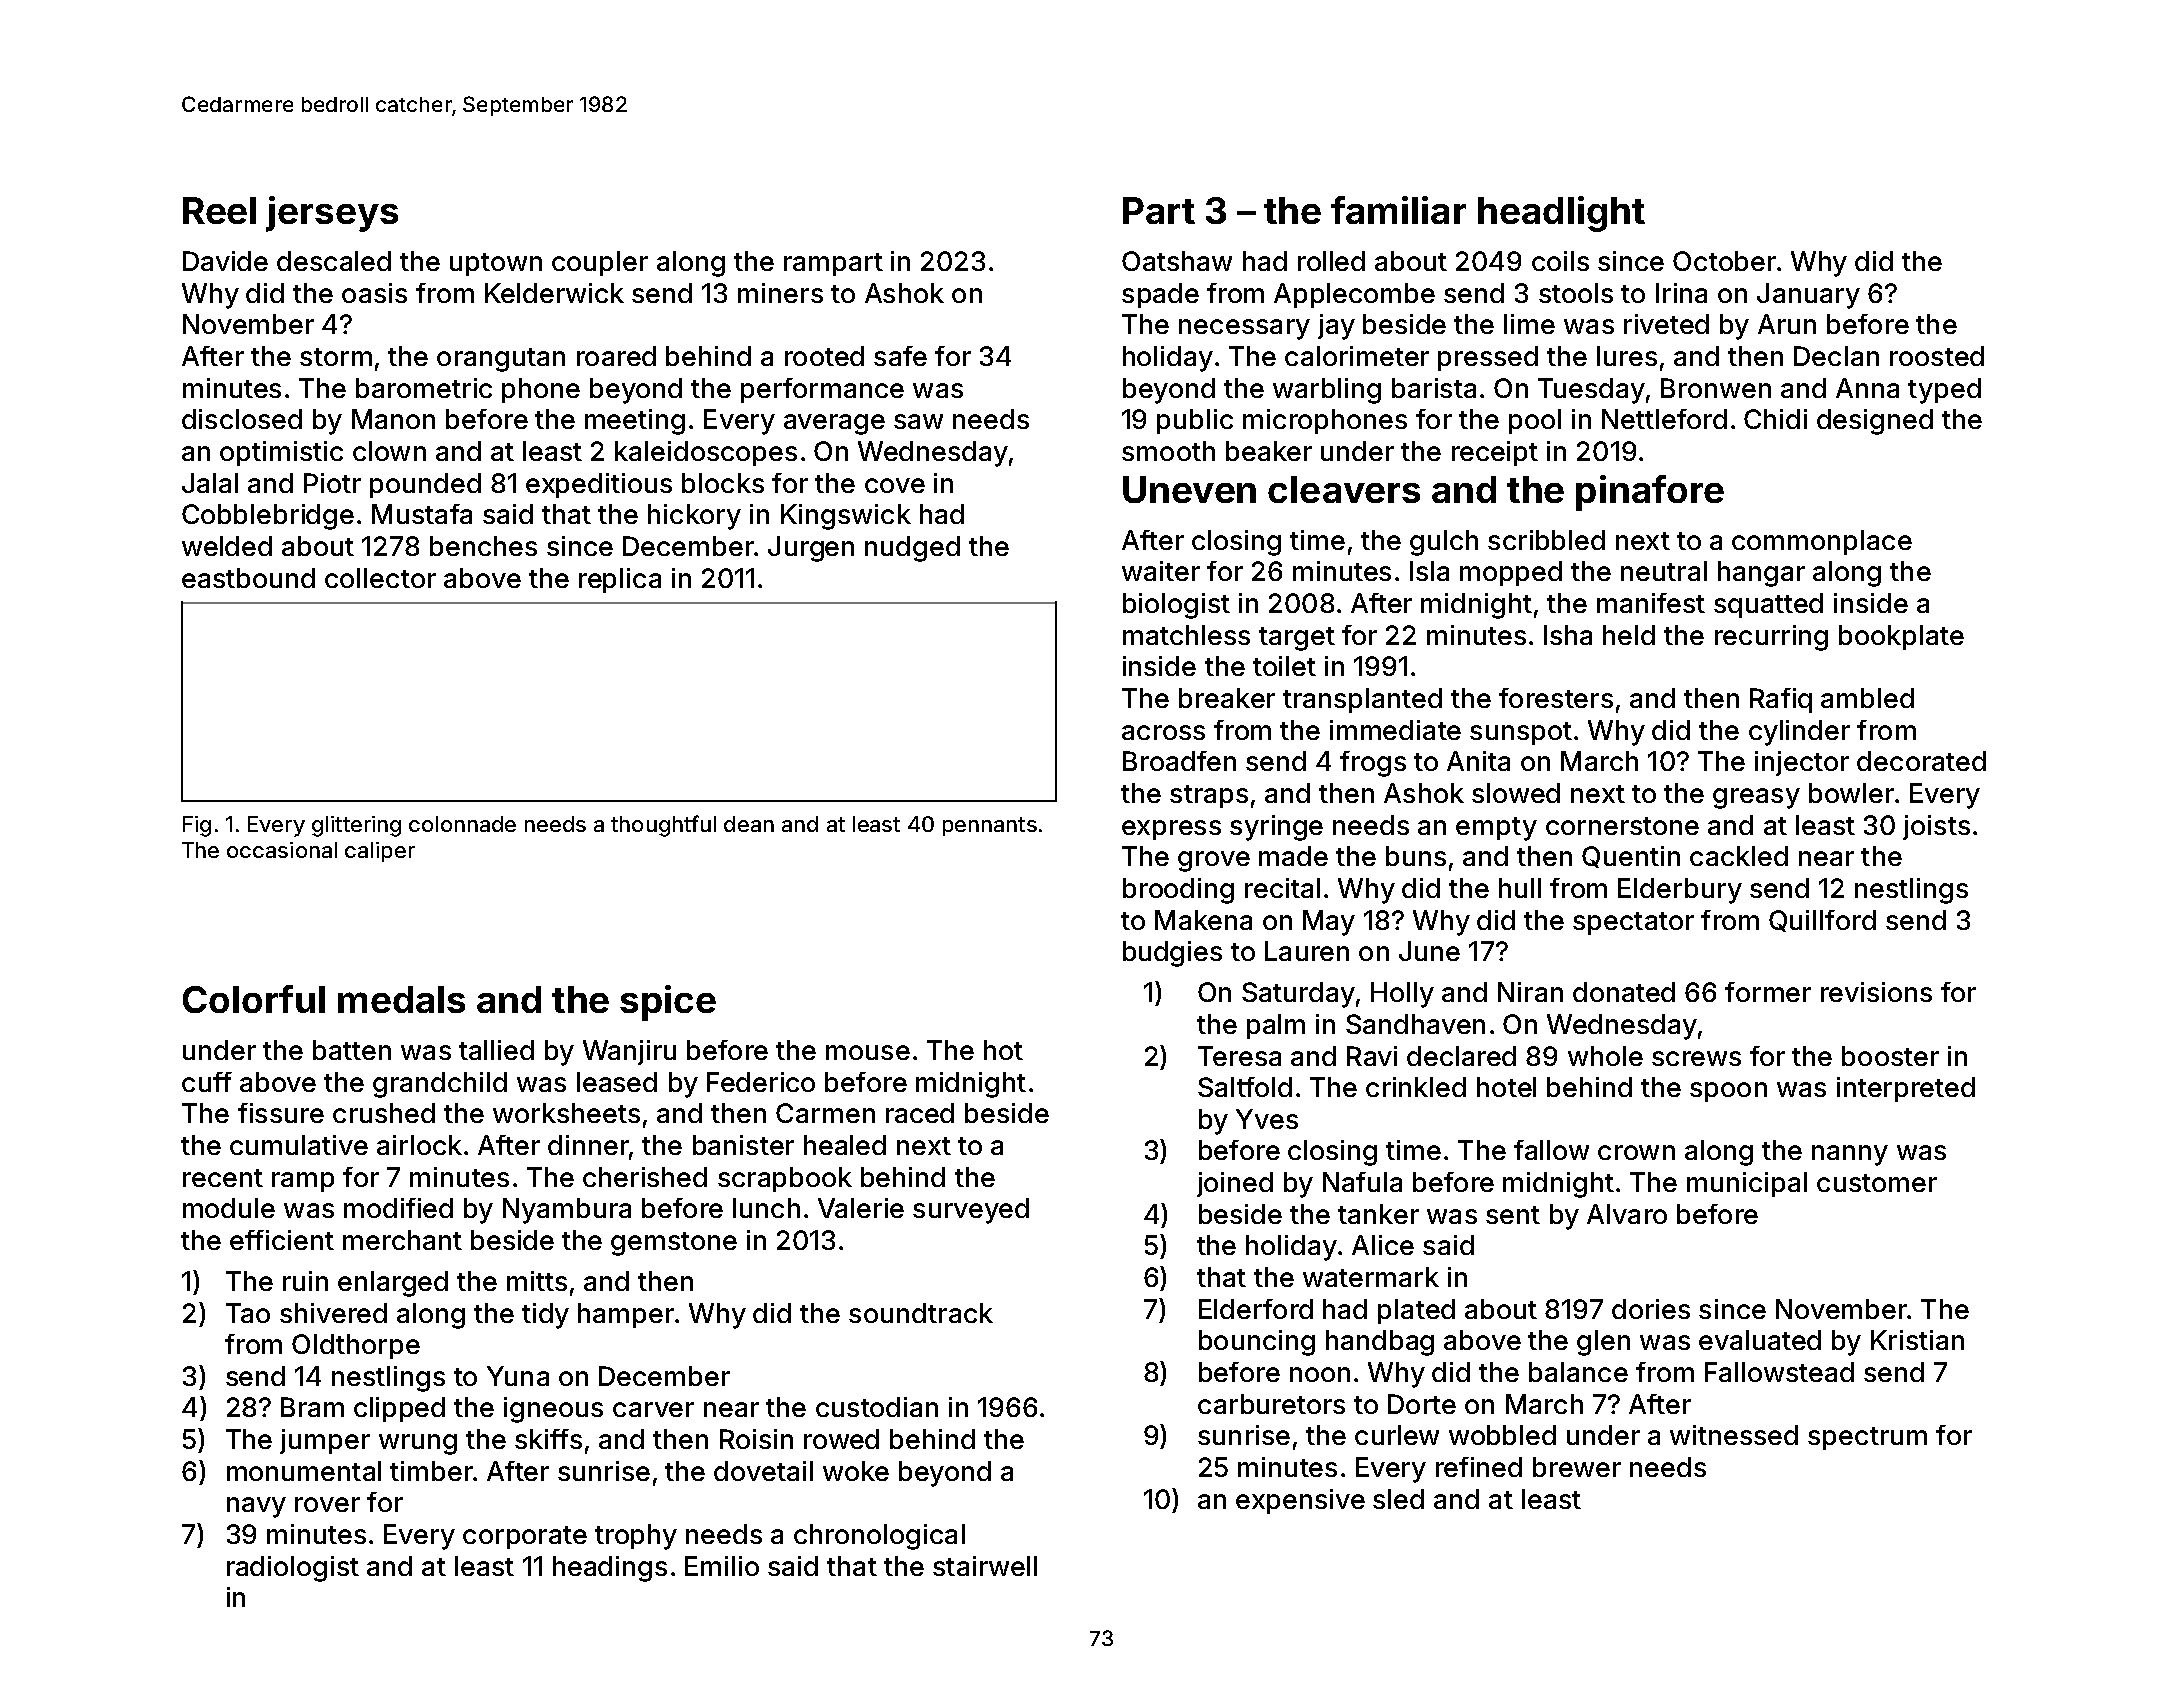  What do you see at coordinates (336, 357) in the screenshot?
I see `storm` at bounding box center [336, 357].
